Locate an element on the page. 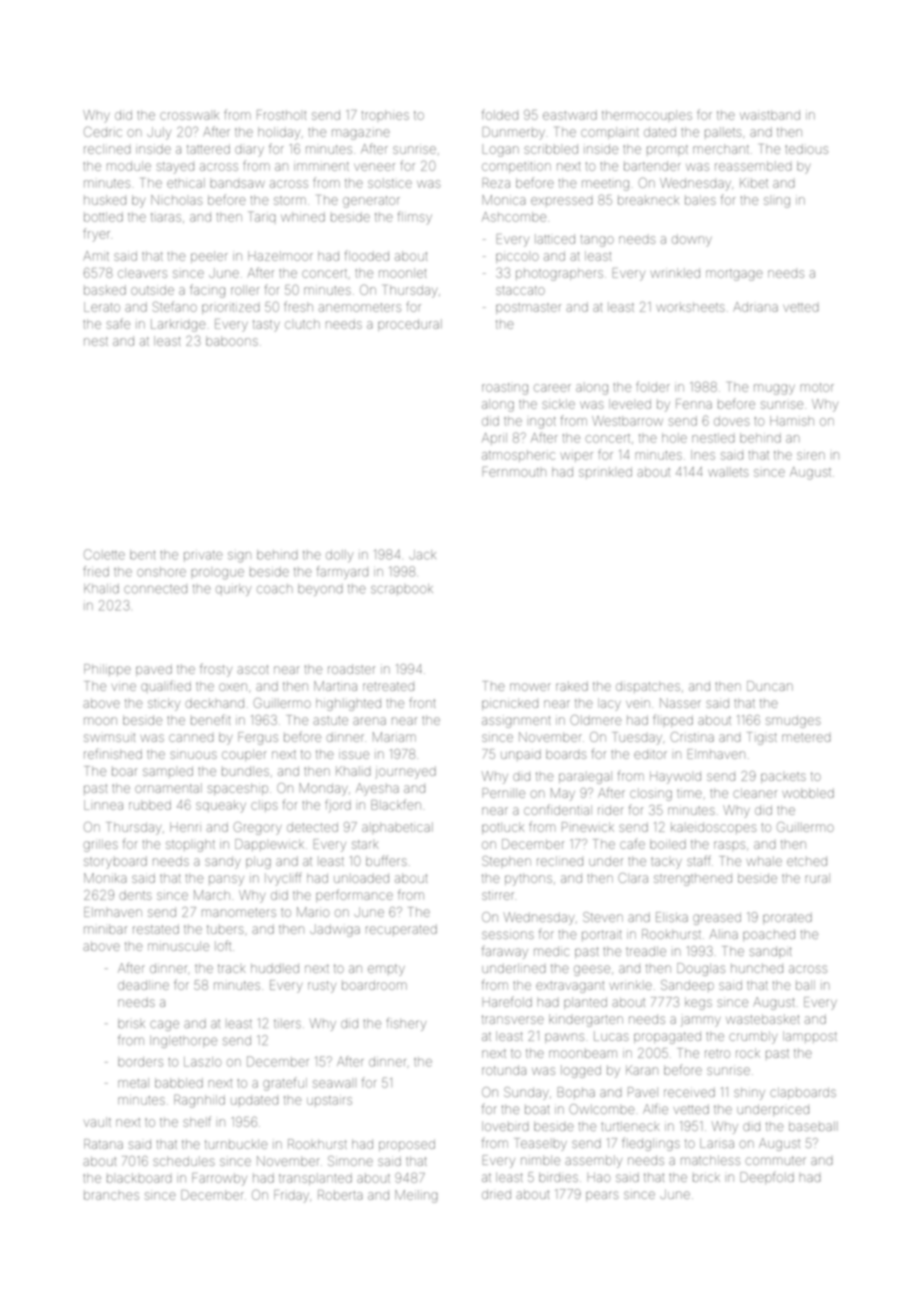 The height and width of the image is (1308, 924). staccato is located at coordinates (520, 290).
